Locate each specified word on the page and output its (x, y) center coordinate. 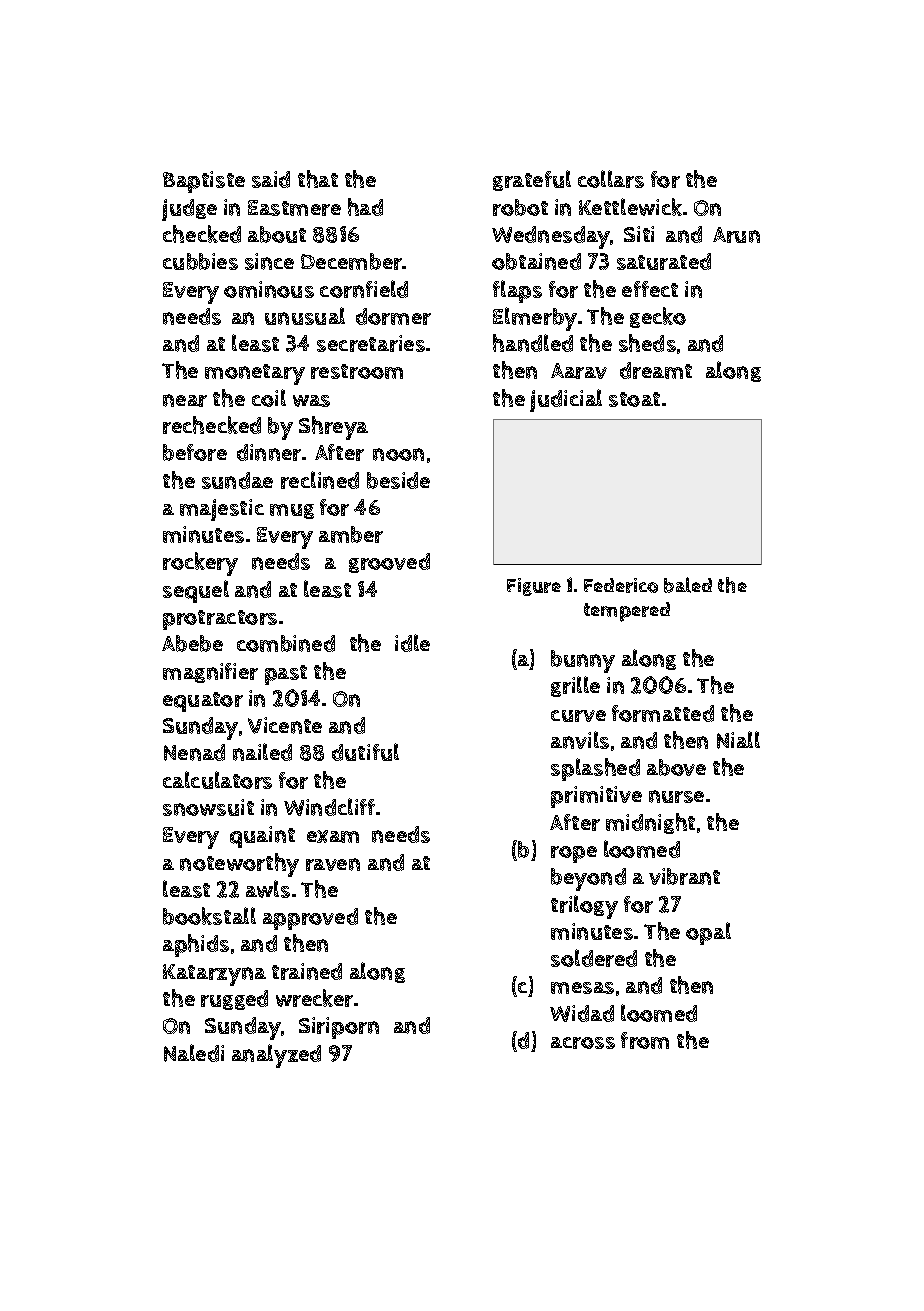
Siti (639, 234)
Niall (738, 740)
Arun (736, 235)
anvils (580, 740)
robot (520, 207)
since (269, 261)
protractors (220, 620)
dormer (393, 316)
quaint (262, 837)
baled (688, 585)
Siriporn (339, 1028)
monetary (255, 374)
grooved (389, 563)
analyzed (276, 1056)
